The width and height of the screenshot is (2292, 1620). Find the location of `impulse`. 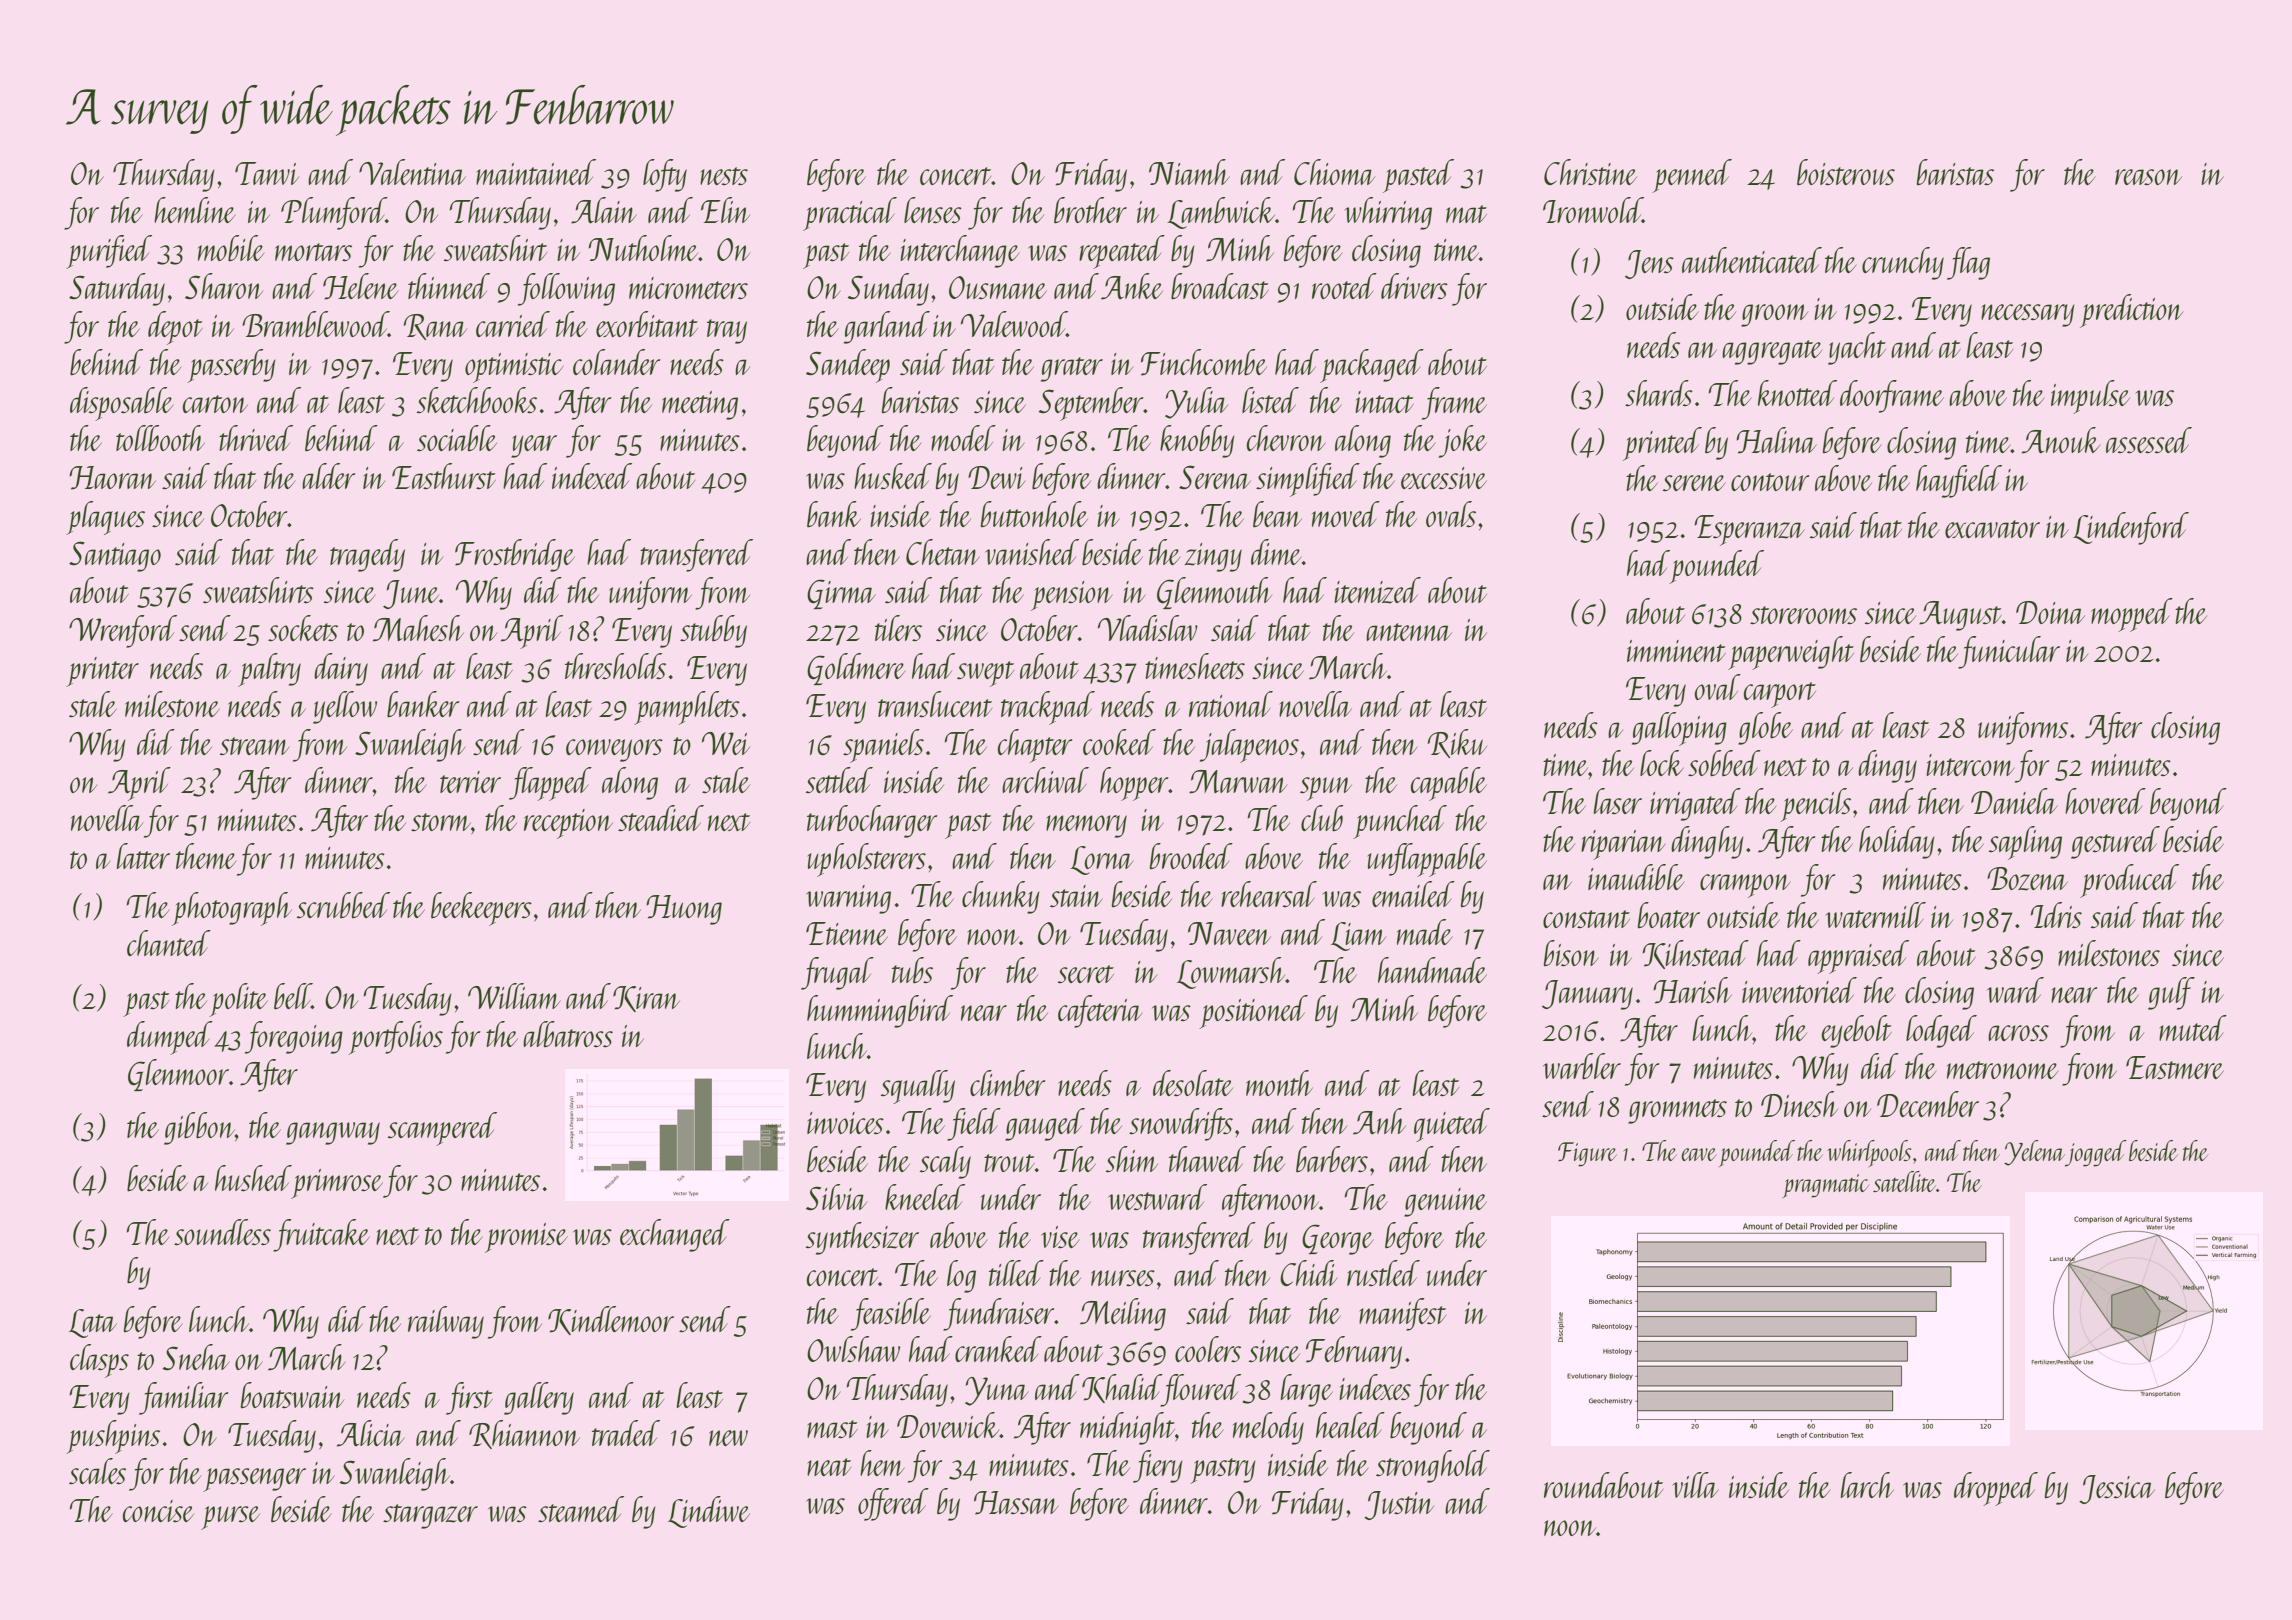

impulse is located at coordinates (2090, 397).
